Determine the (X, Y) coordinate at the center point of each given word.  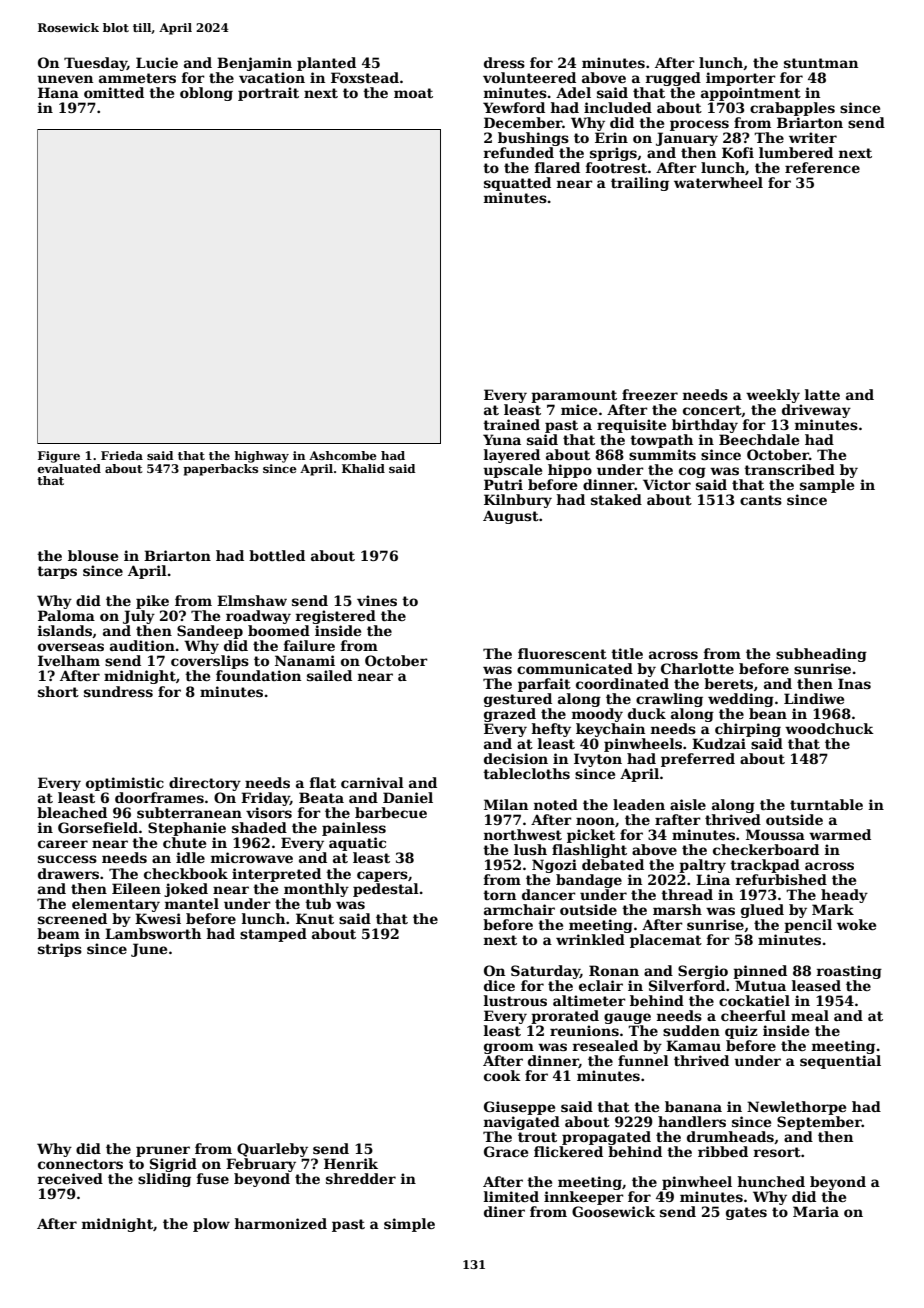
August (511, 517)
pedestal (386, 890)
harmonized (281, 1223)
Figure (59, 457)
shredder (361, 1178)
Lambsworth (153, 933)
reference (822, 167)
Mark (833, 909)
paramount (574, 396)
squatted (517, 184)
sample (827, 486)
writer (813, 137)
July (139, 617)
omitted (114, 92)
